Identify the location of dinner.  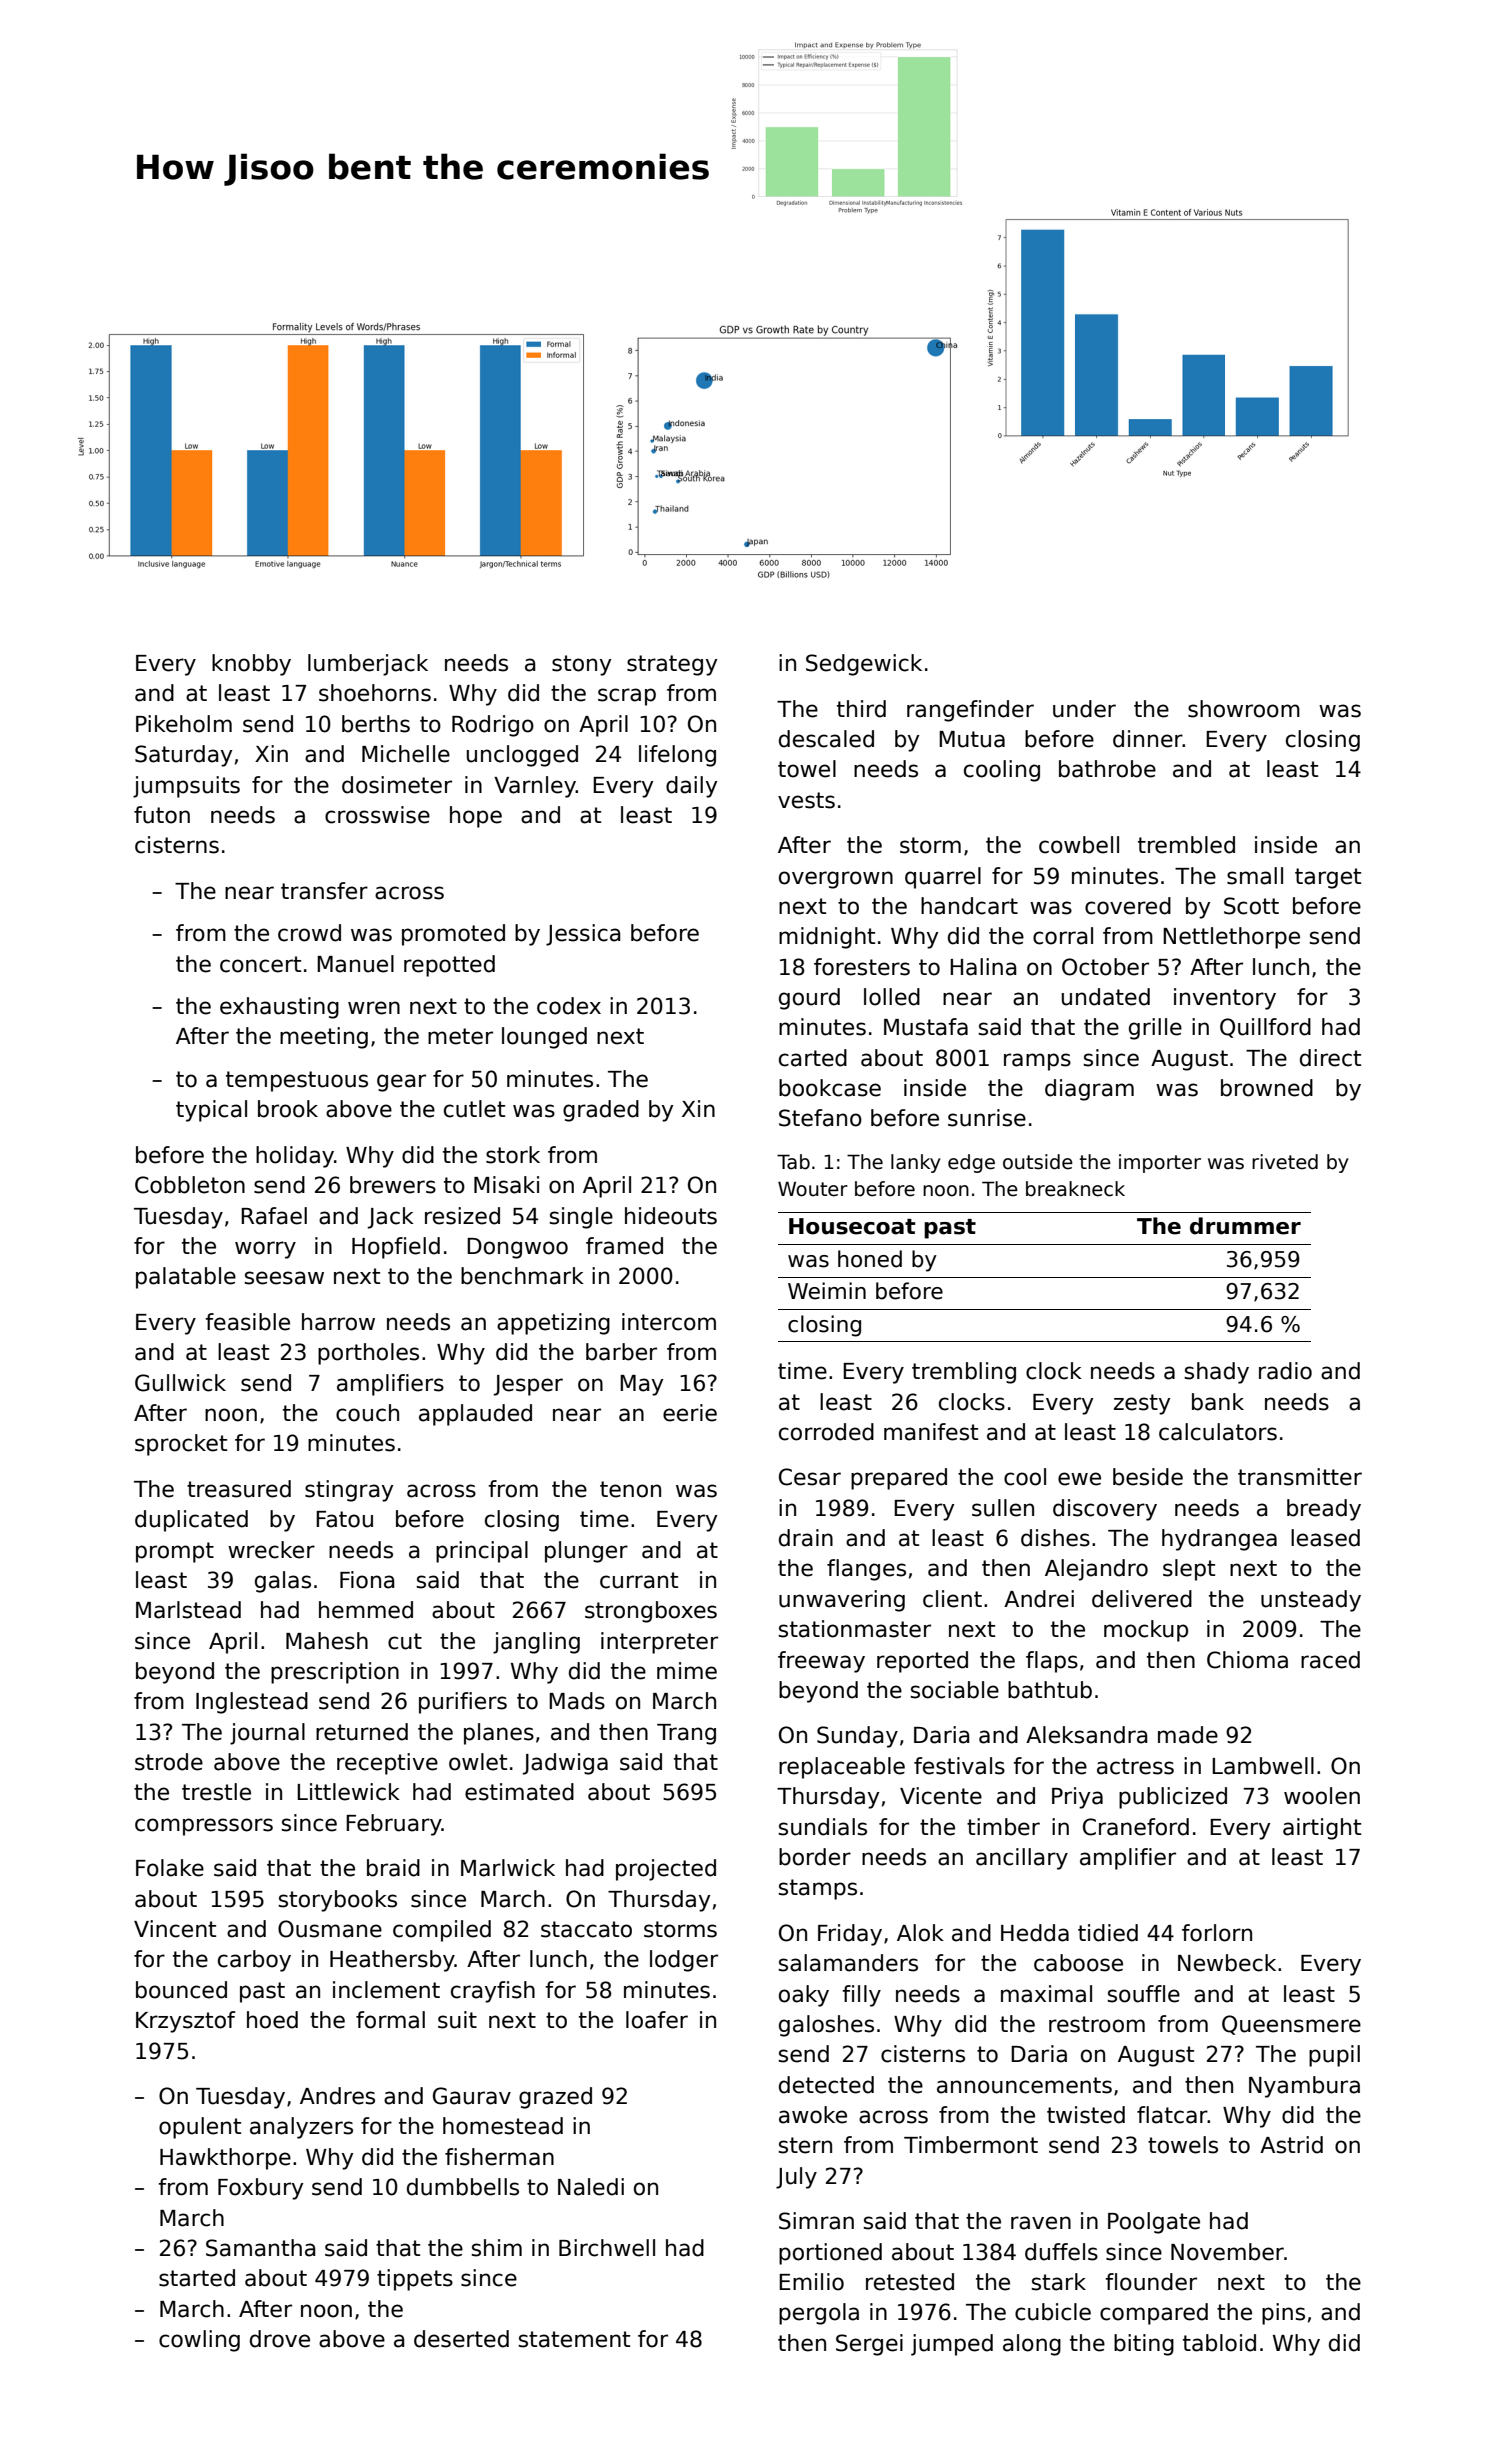
(1148, 739).
